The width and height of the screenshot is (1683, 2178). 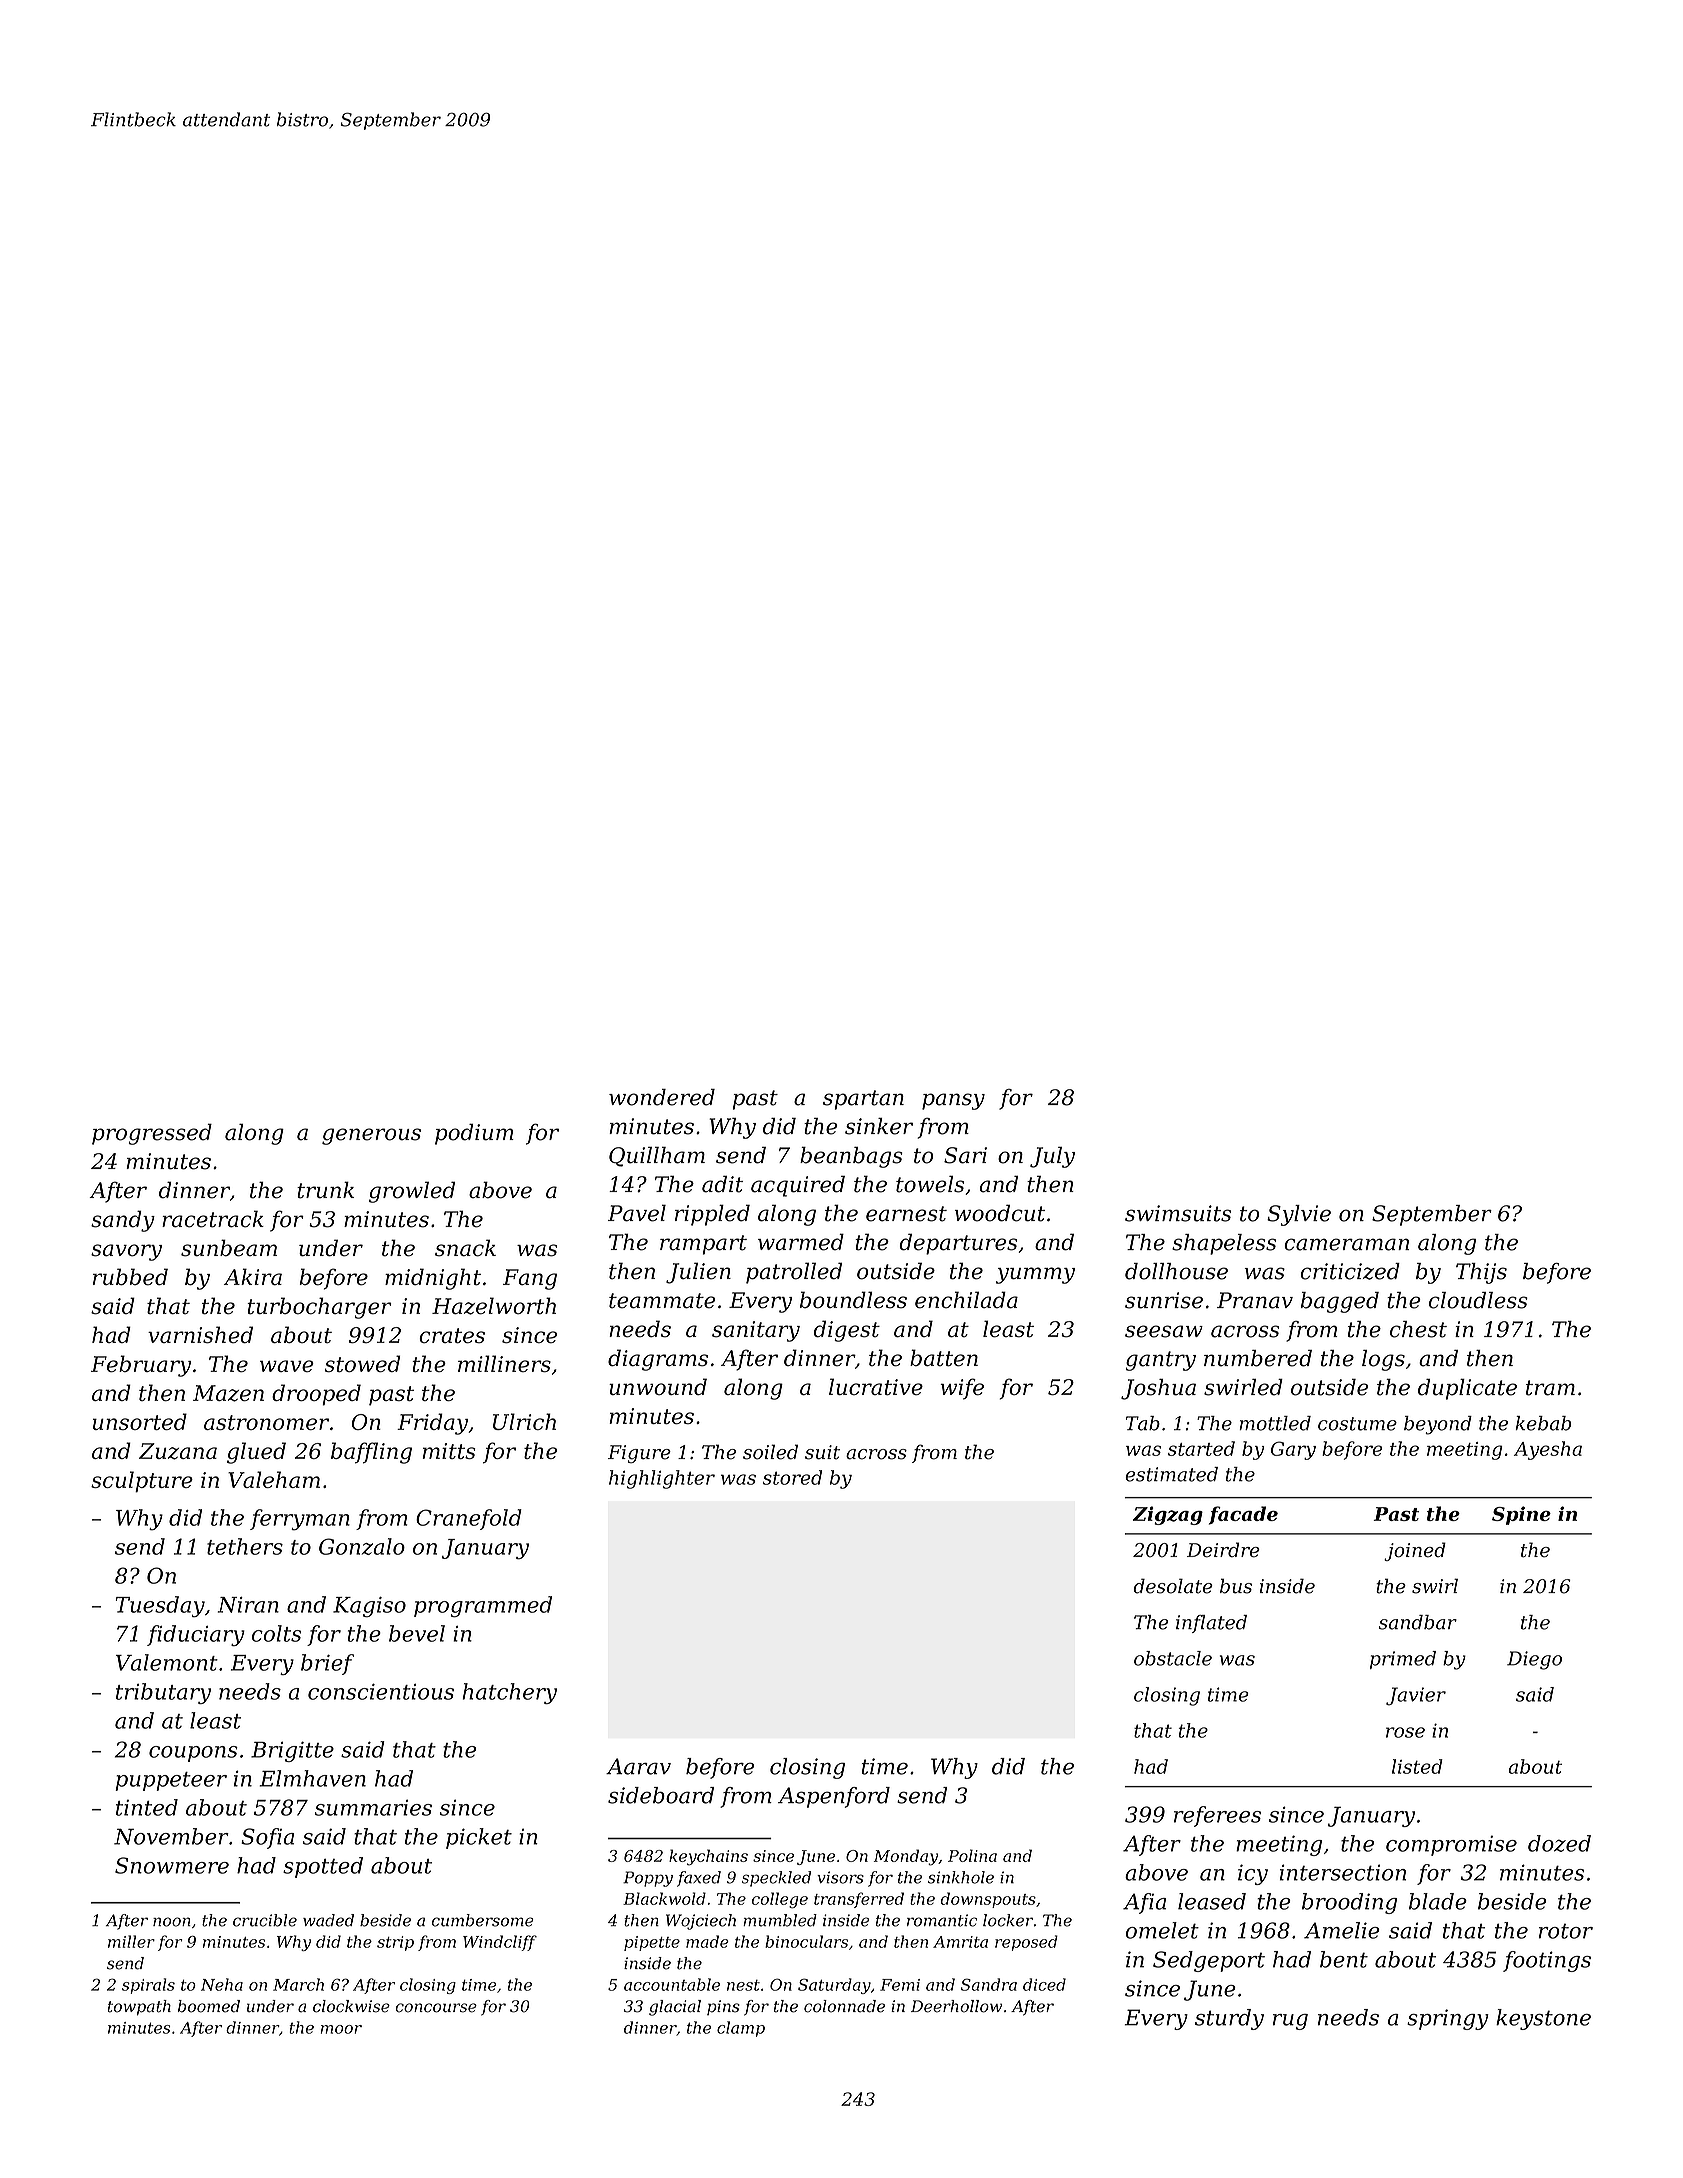 What do you see at coordinates (213, 1219) in the screenshot?
I see `racetrack` at bounding box center [213, 1219].
